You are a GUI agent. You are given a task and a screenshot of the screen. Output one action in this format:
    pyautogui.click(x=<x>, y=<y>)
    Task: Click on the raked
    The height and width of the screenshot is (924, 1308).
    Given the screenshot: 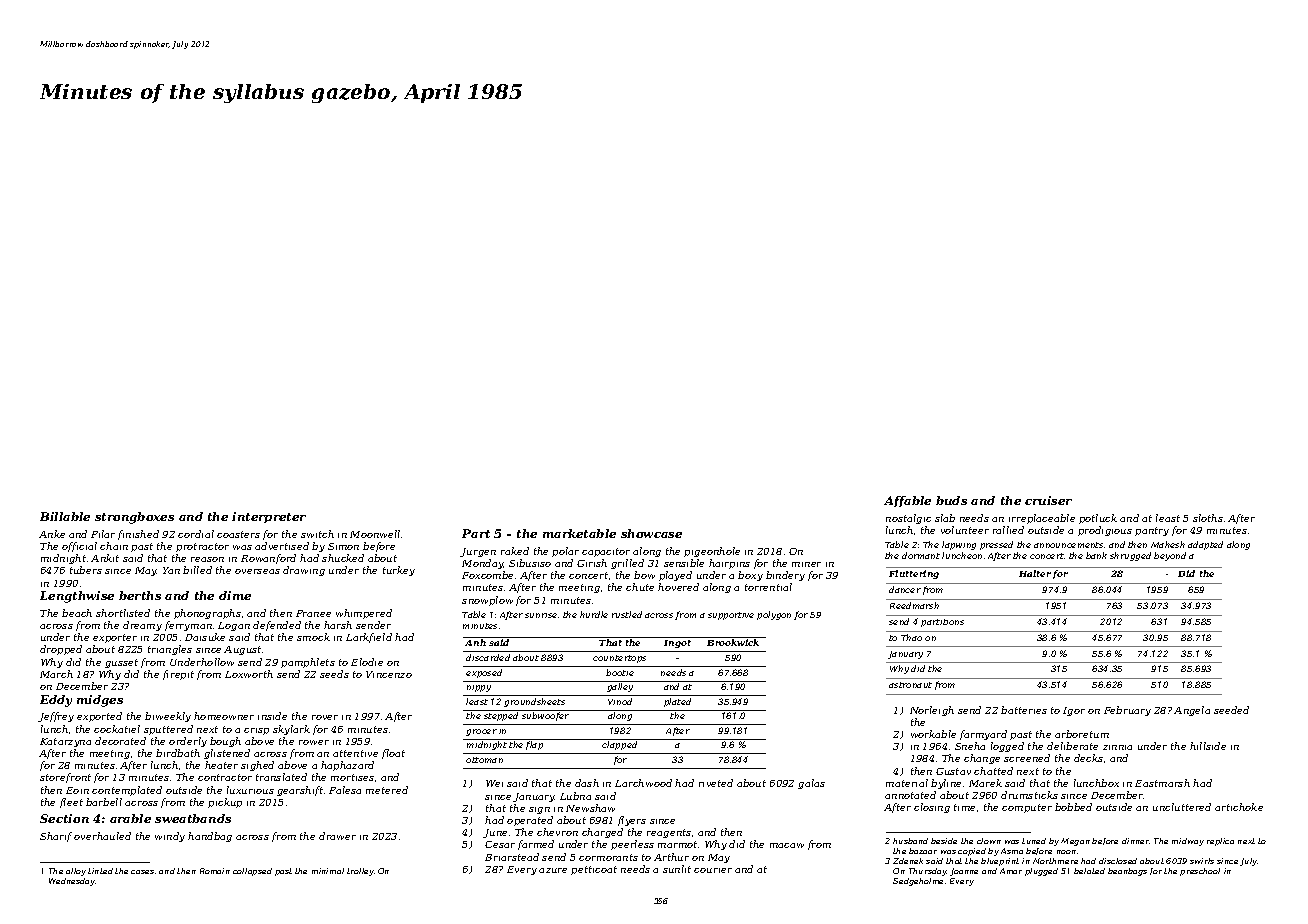 What is the action you would take?
    pyautogui.click(x=515, y=551)
